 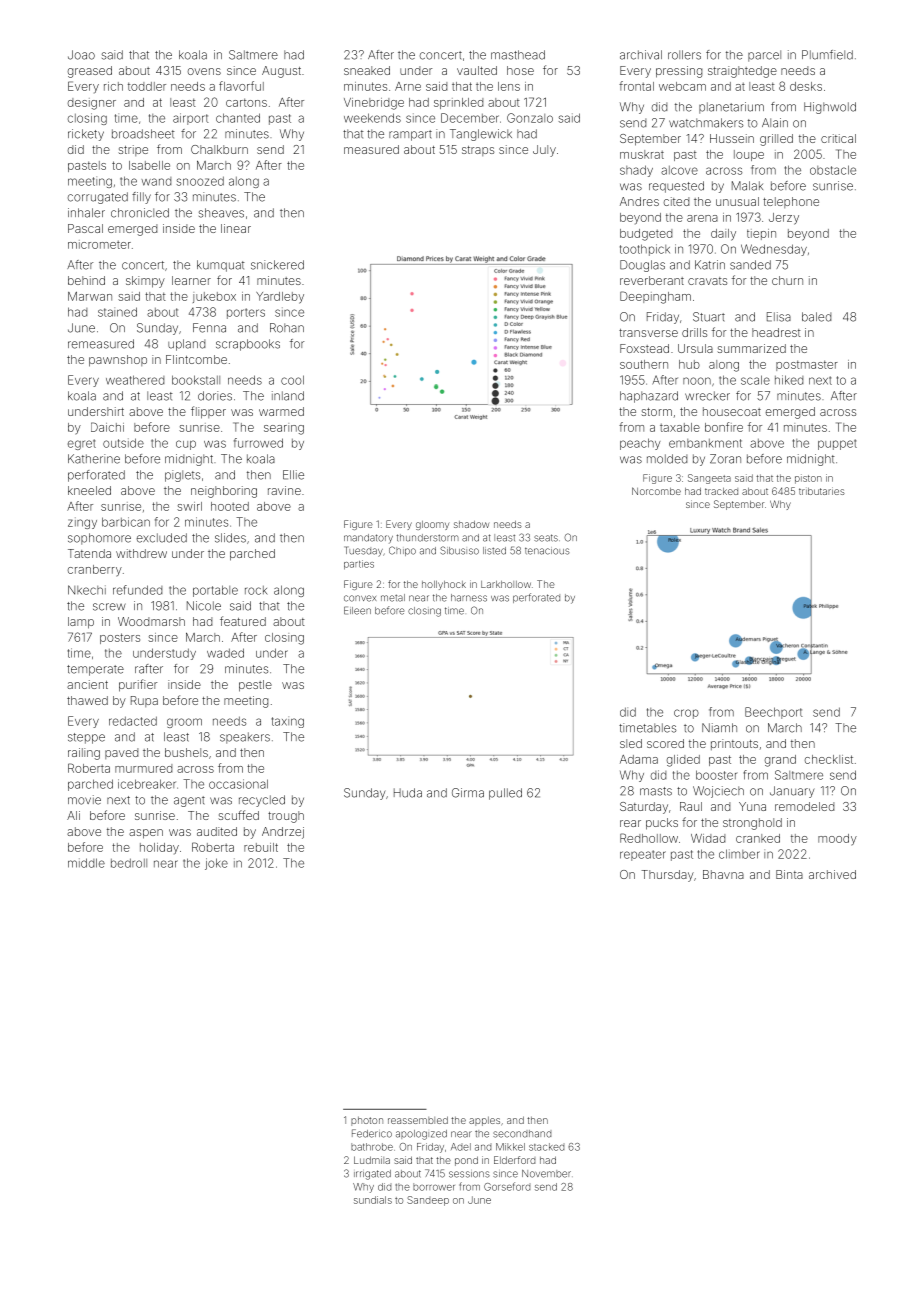 I want to click on stacked, so click(x=546, y=1147).
